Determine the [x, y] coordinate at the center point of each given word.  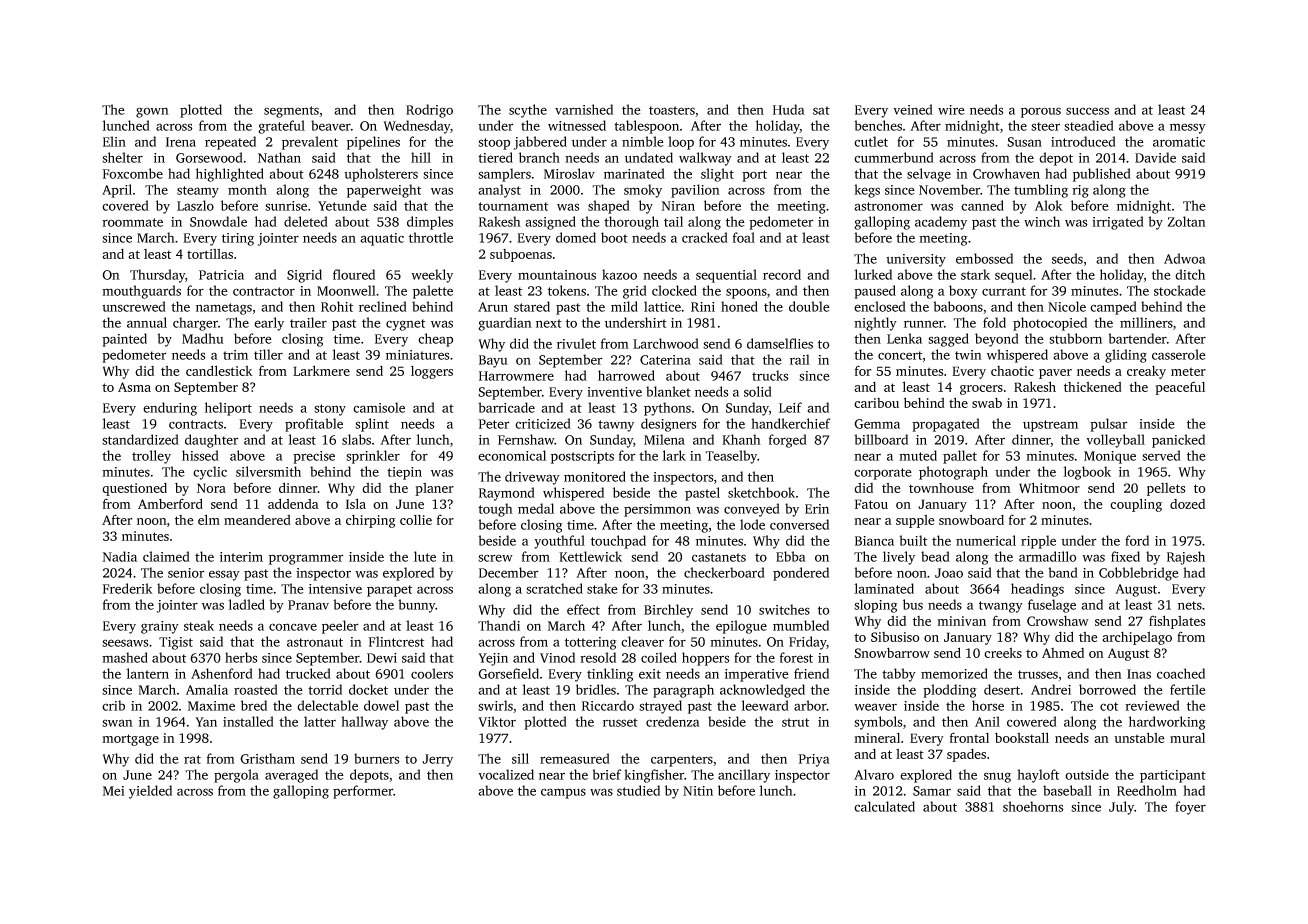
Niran [678, 206]
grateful [281, 127]
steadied [1089, 125]
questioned [134, 489]
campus [563, 793]
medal [536, 508]
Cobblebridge [1139, 574]
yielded [150, 792]
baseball [1067, 790]
